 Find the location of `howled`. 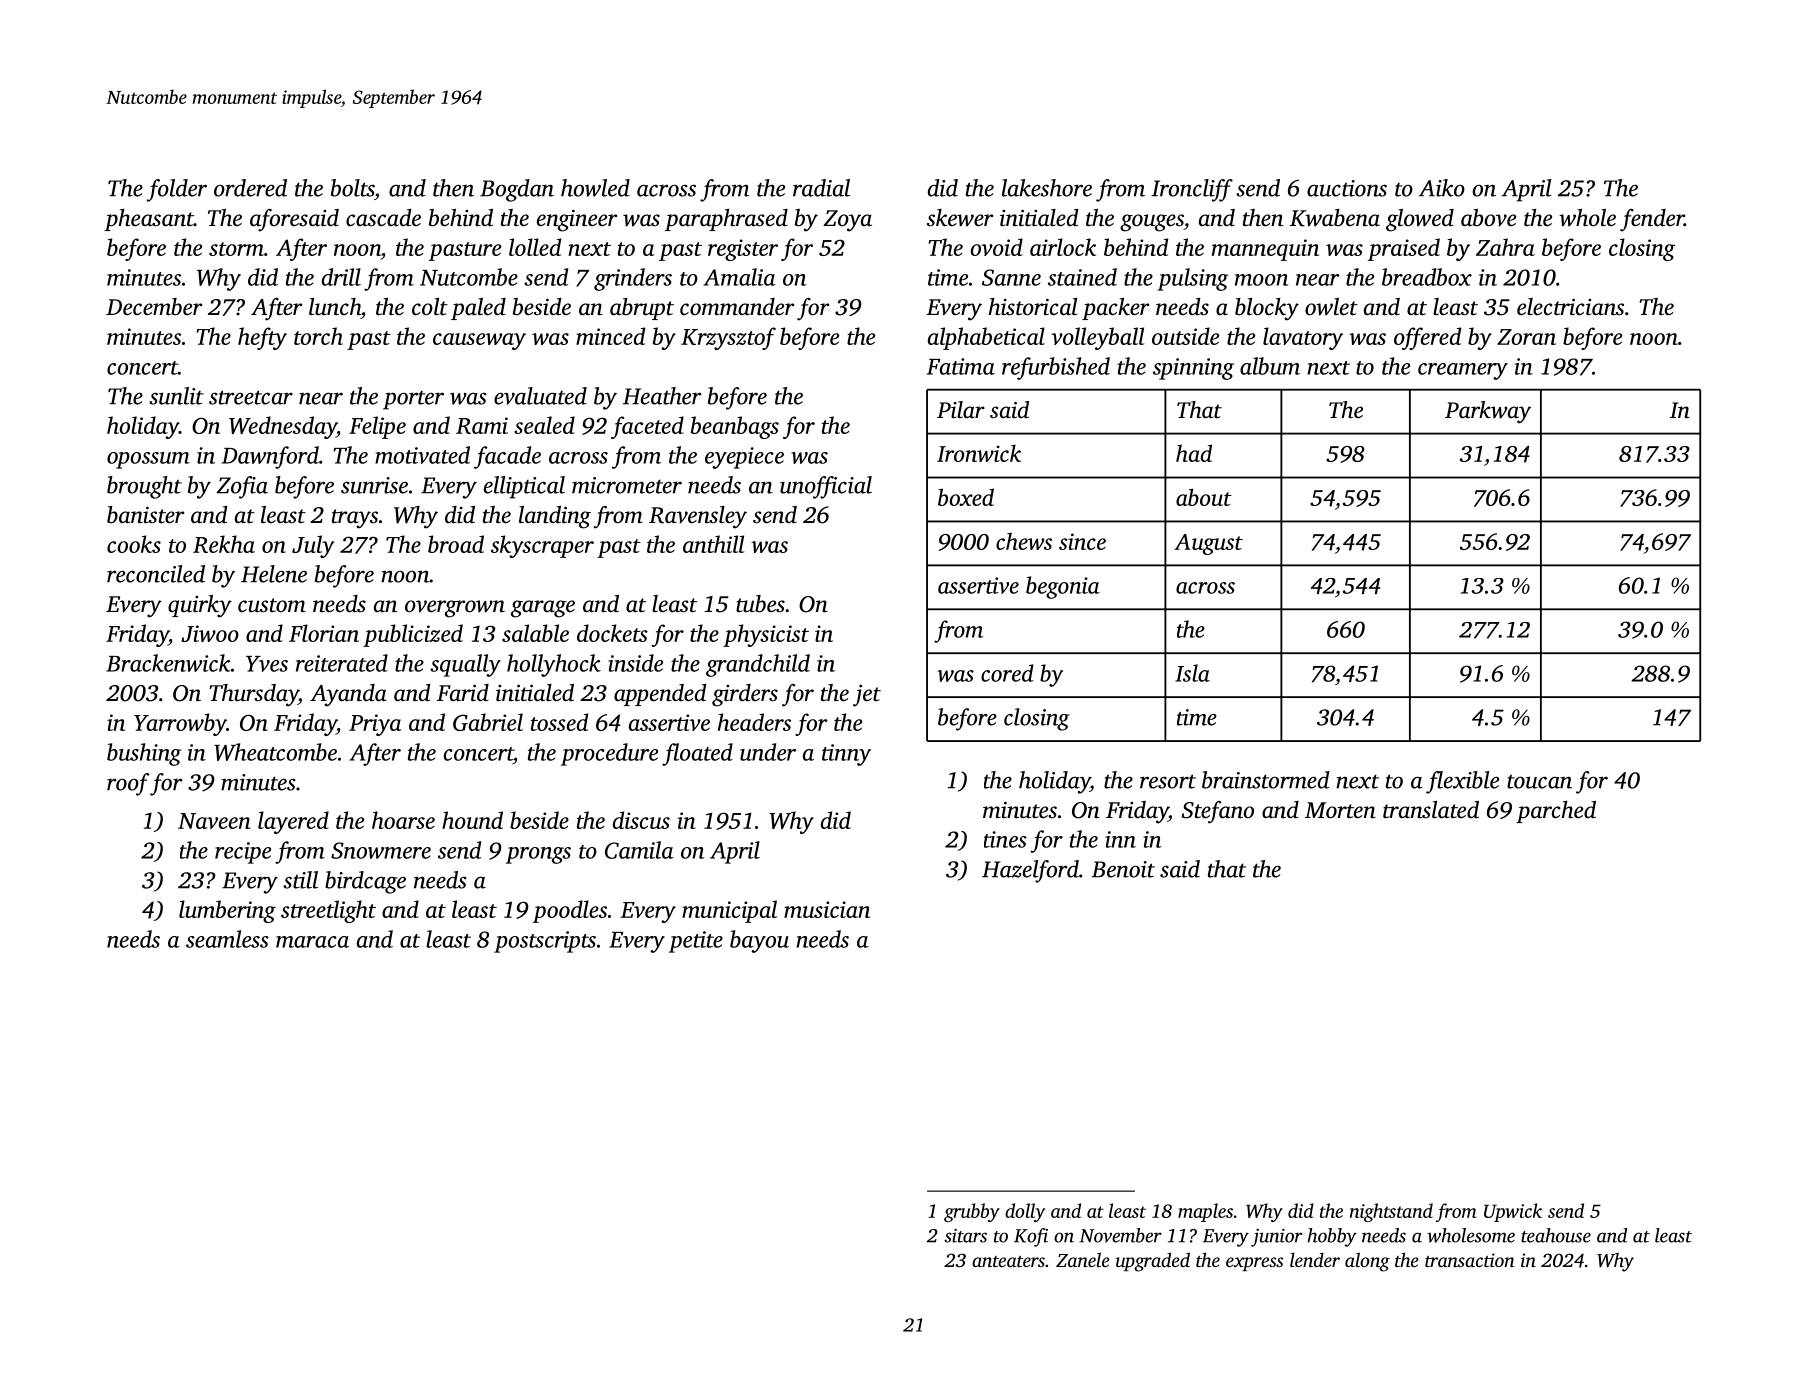

howled is located at coordinates (595, 188).
